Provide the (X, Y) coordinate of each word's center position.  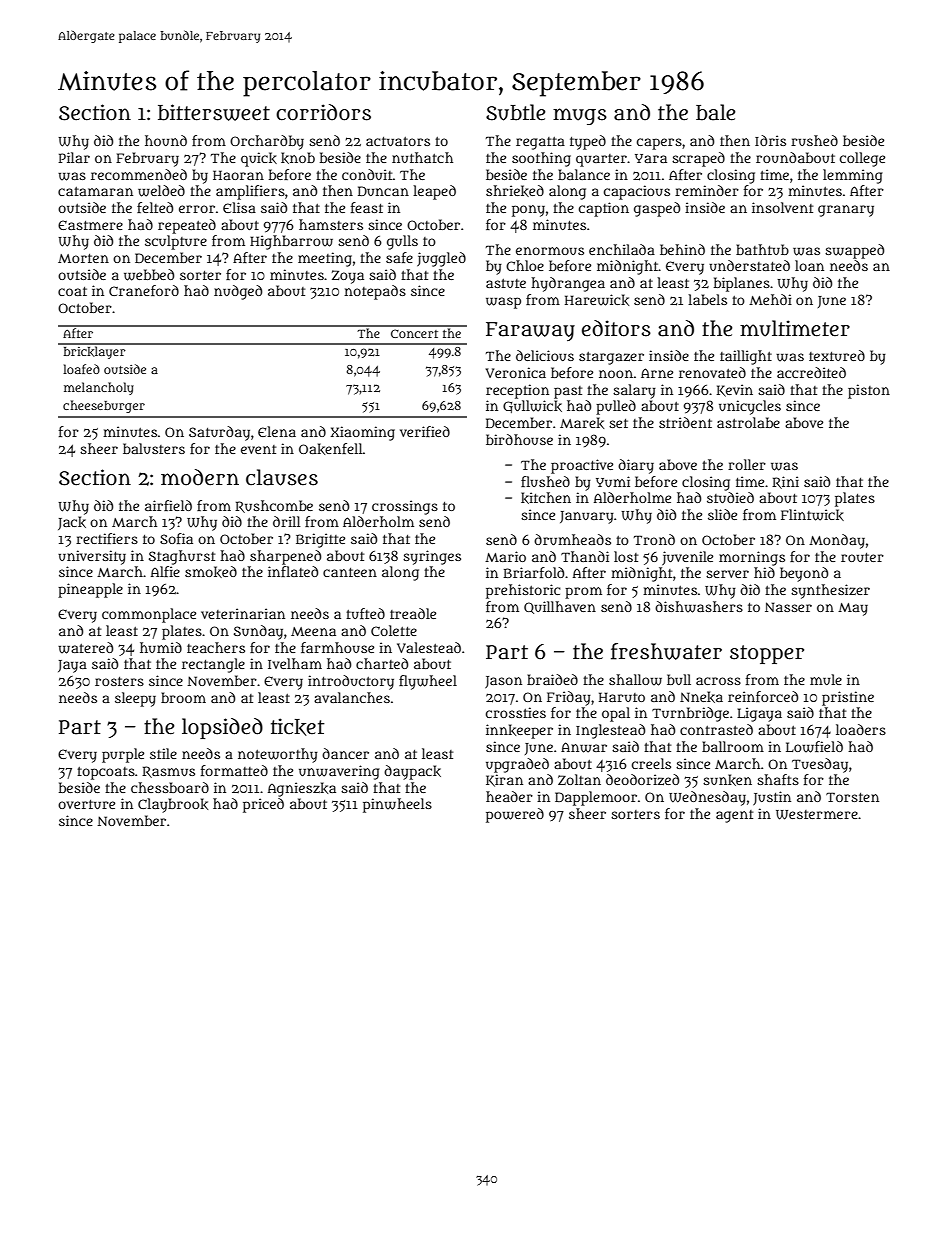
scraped (698, 159)
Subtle (515, 112)
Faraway (530, 331)
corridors (323, 112)
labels (707, 299)
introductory (351, 682)
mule (826, 679)
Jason (503, 682)
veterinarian (243, 613)
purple (123, 755)
